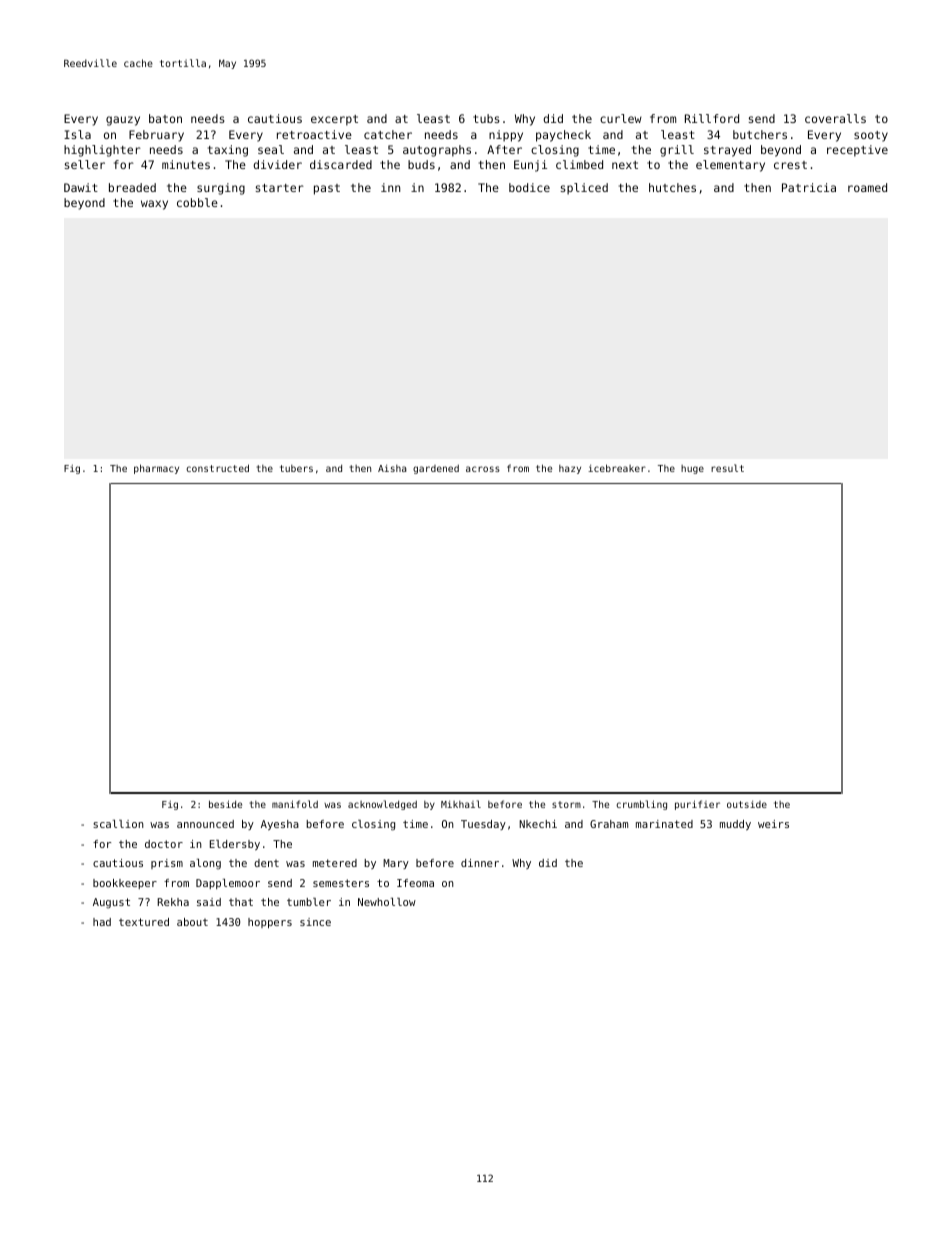 The height and width of the screenshot is (1233, 952). I want to click on Rillford, so click(712, 118).
